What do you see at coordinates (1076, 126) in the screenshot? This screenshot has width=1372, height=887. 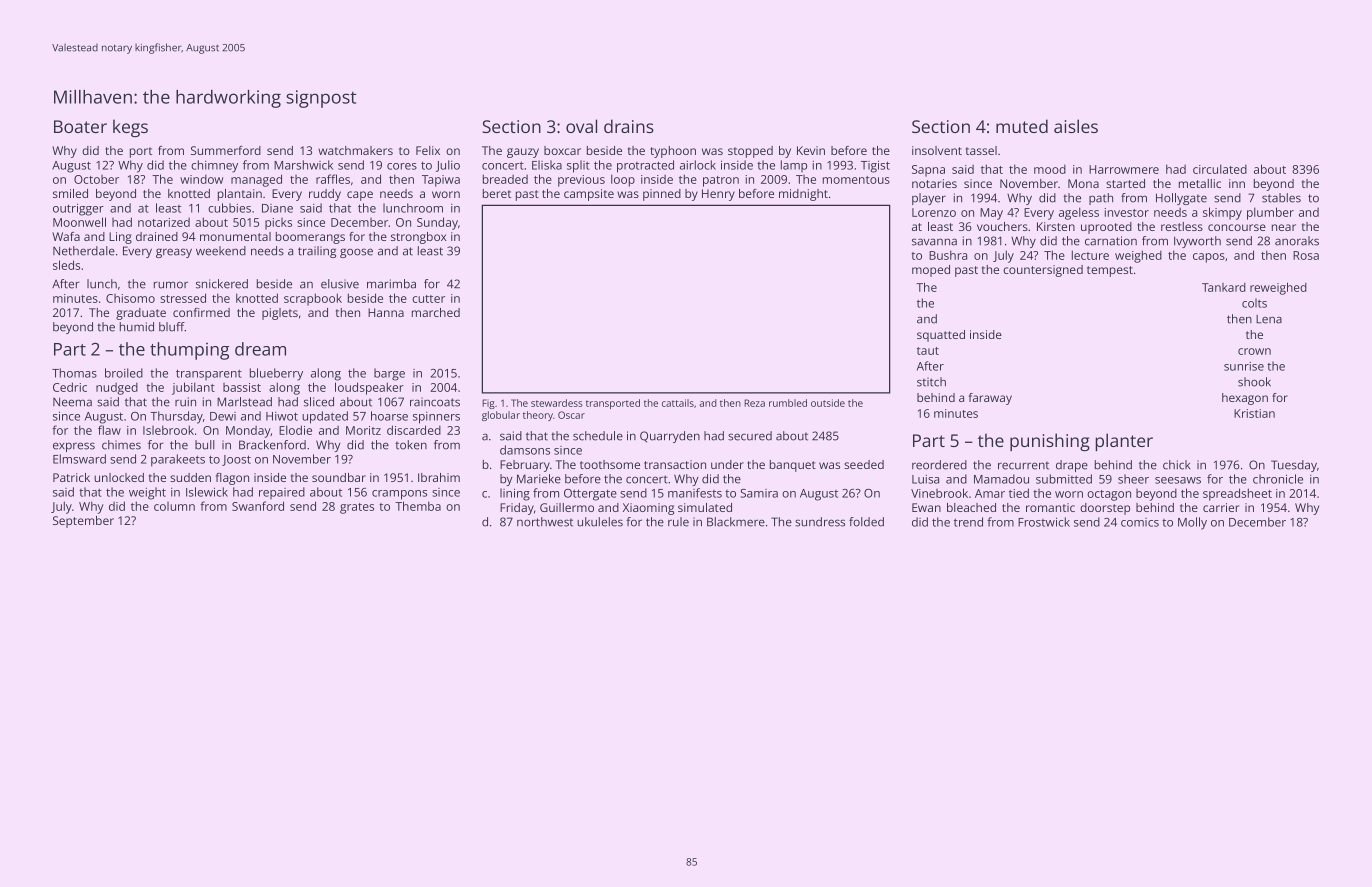 I see `aisles` at bounding box center [1076, 126].
